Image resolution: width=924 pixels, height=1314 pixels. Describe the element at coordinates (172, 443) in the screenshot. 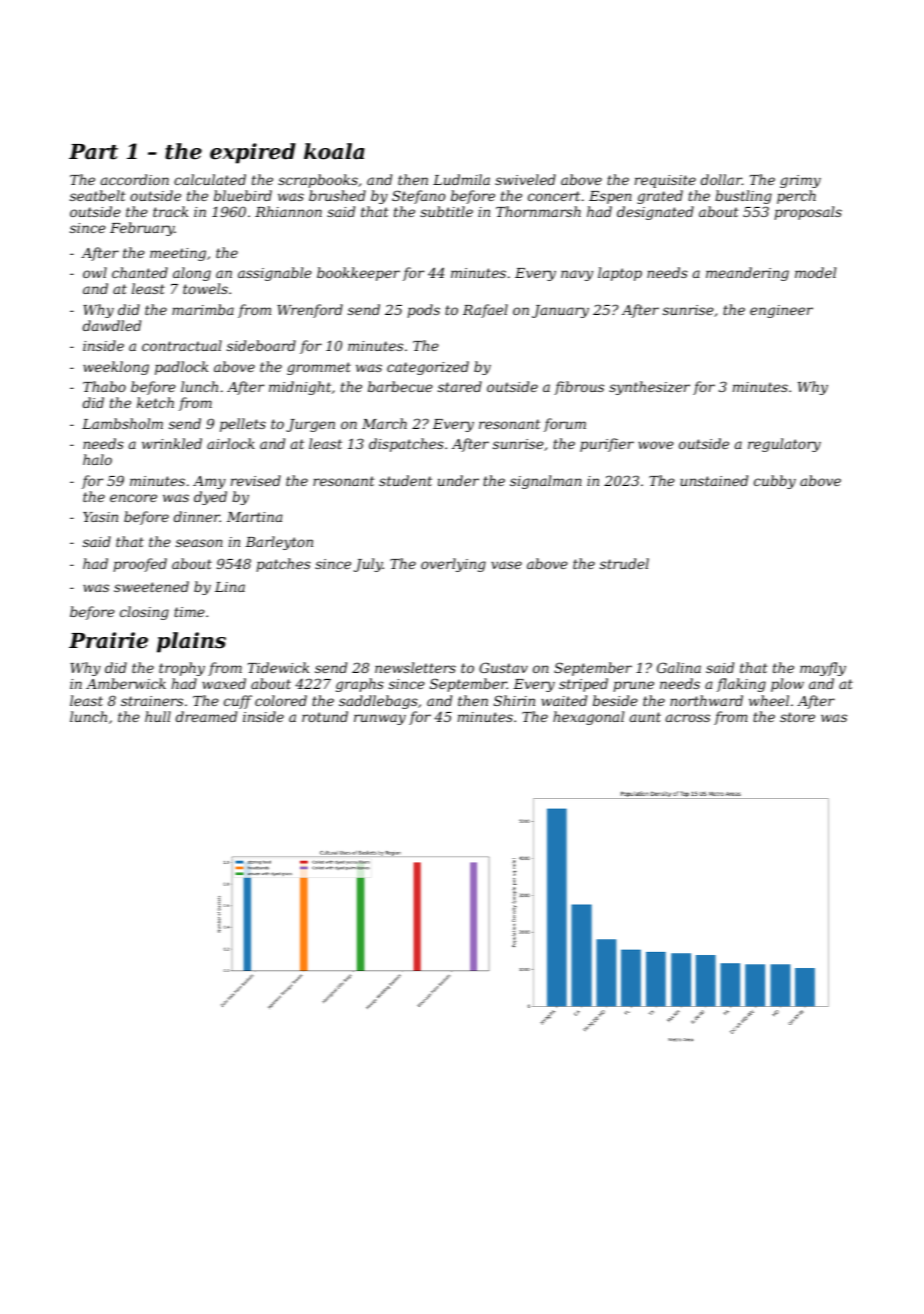

I see `wrinkled` at that location.
